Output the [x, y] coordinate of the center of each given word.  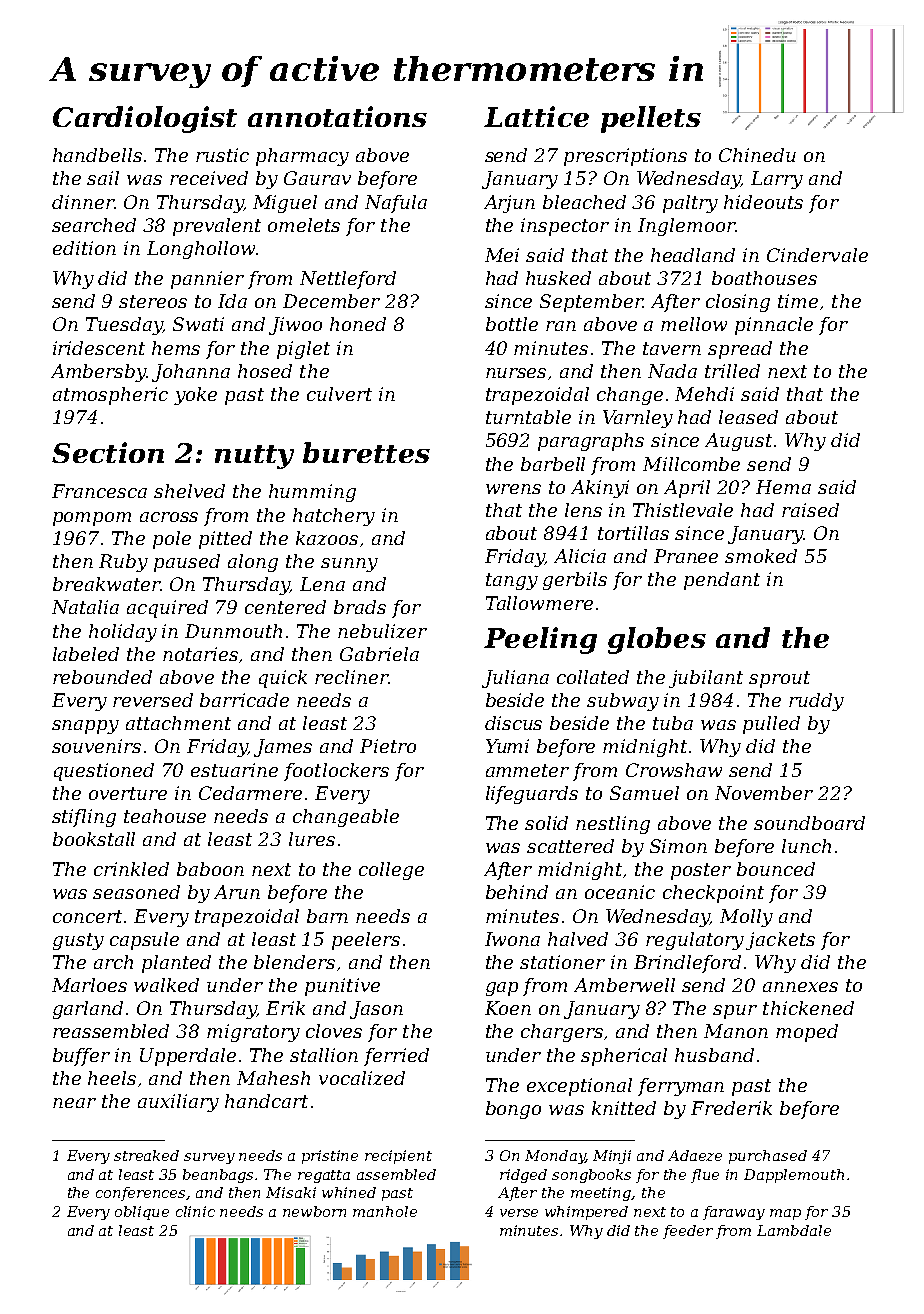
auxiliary [178, 1103]
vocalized [362, 1078]
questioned [104, 772]
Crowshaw [674, 770]
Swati [198, 324]
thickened [808, 1008]
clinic [195, 1211]
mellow [694, 324]
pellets [651, 119]
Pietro [388, 746]
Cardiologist [145, 119]
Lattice [536, 116]
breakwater [107, 584]
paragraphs [591, 442]
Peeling [540, 640]
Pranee [686, 556]
